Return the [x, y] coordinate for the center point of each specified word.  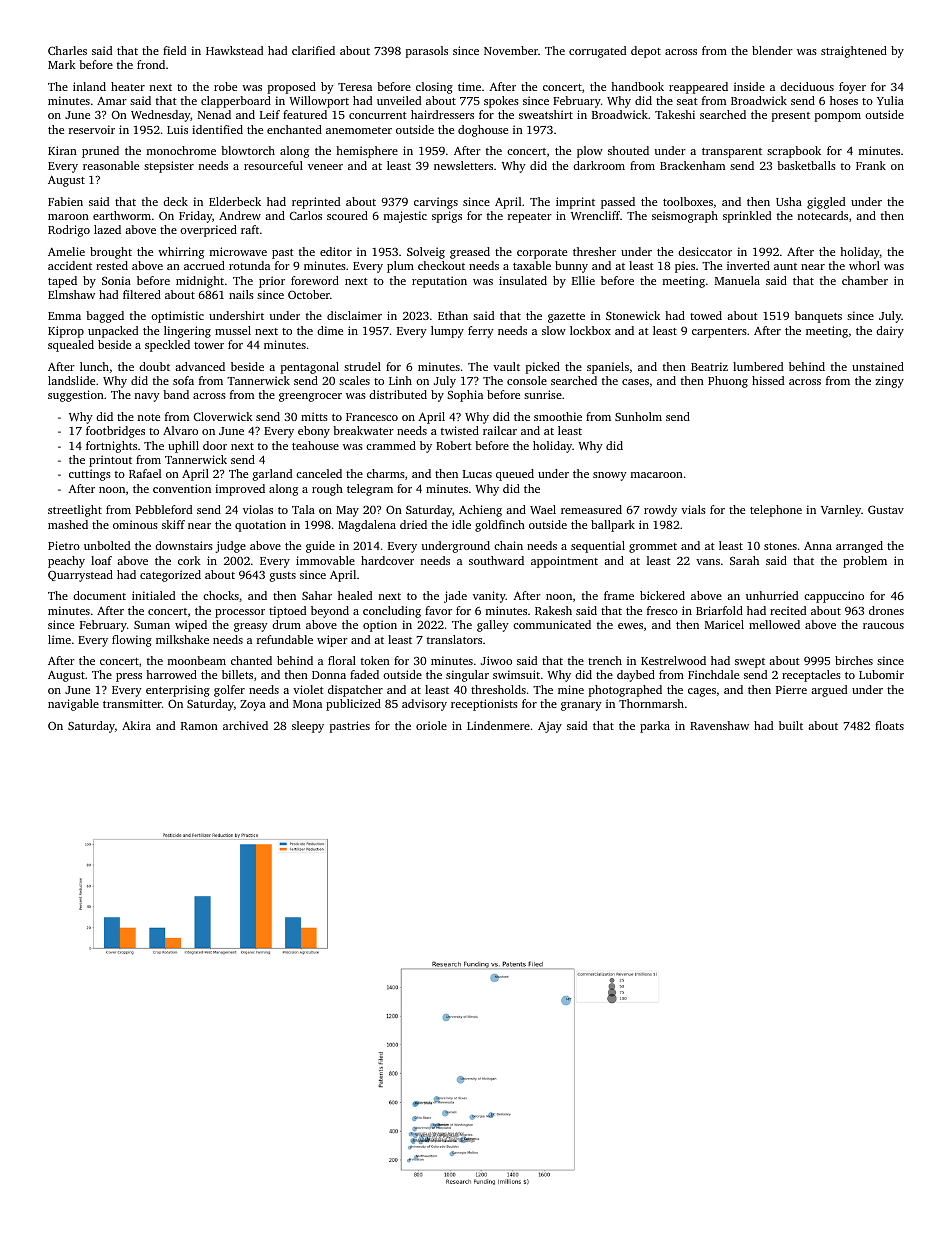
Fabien [65, 201]
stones [780, 546]
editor [336, 251]
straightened [854, 52]
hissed [768, 380]
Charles [67, 50]
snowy [610, 476]
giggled [826, 203]
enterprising [178, 691]
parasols [427, 52]
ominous [135, 524]
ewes [630, 626]
